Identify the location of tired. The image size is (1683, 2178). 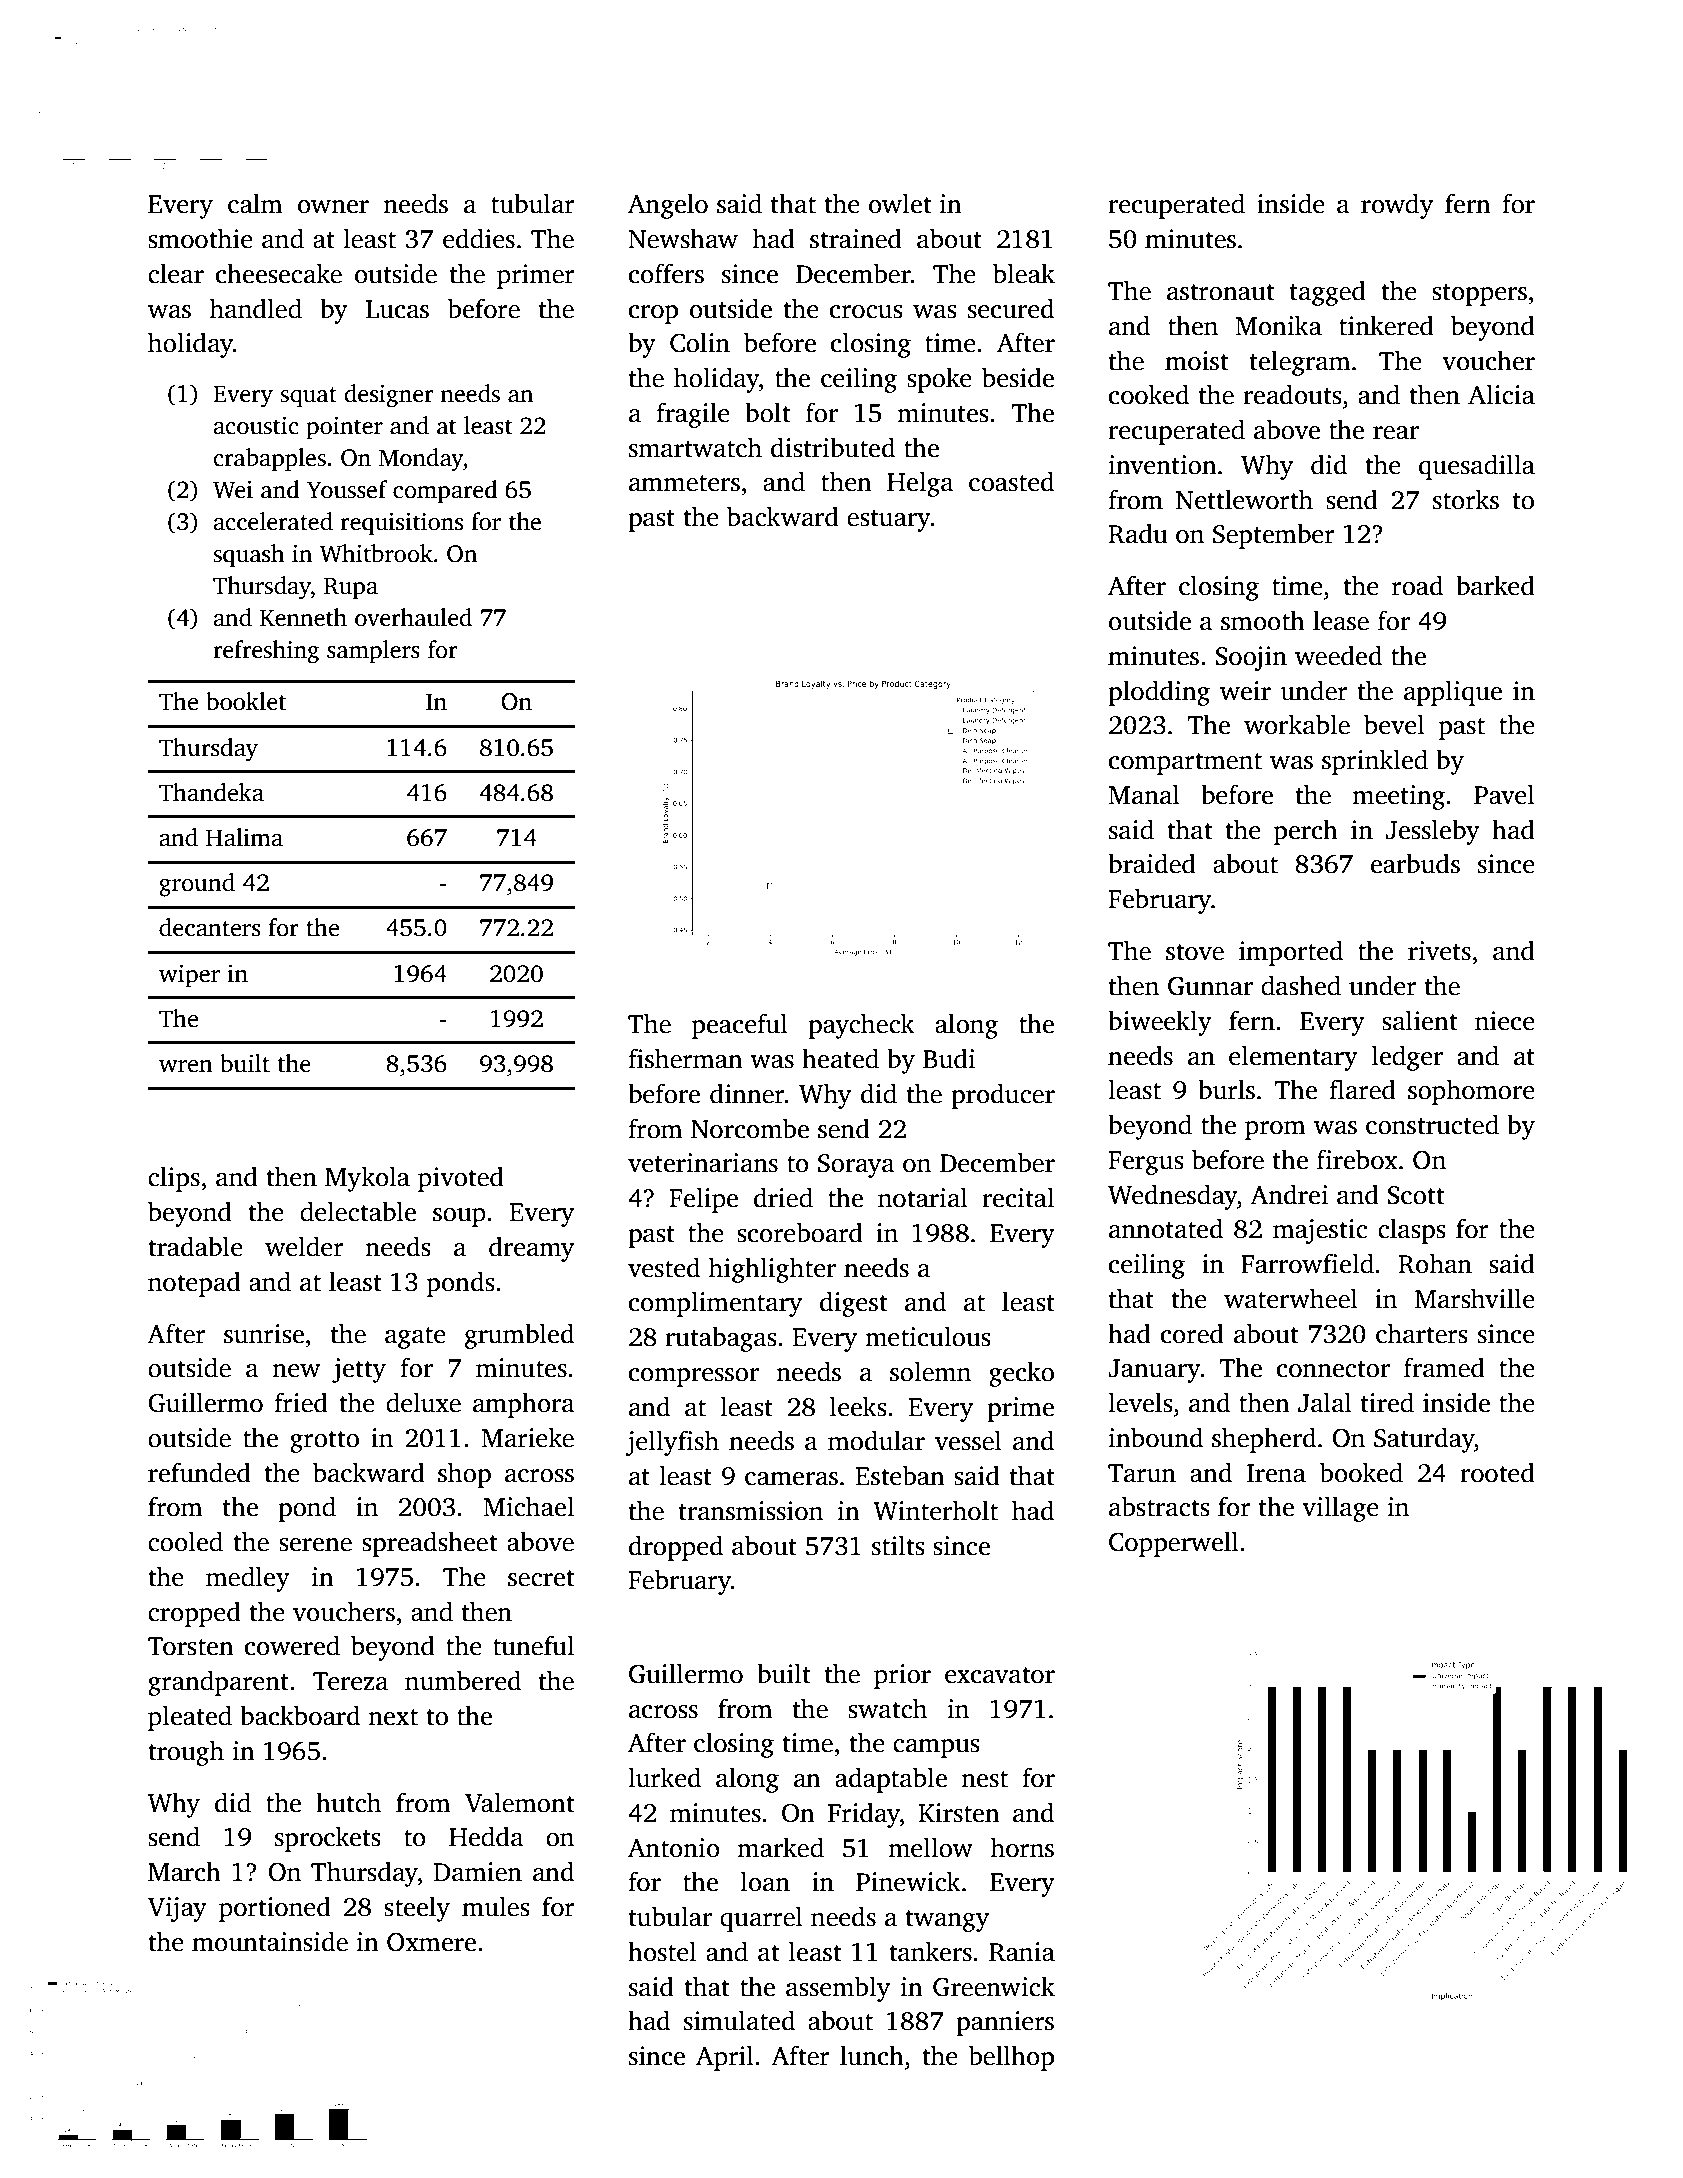
(1387, 1402).
